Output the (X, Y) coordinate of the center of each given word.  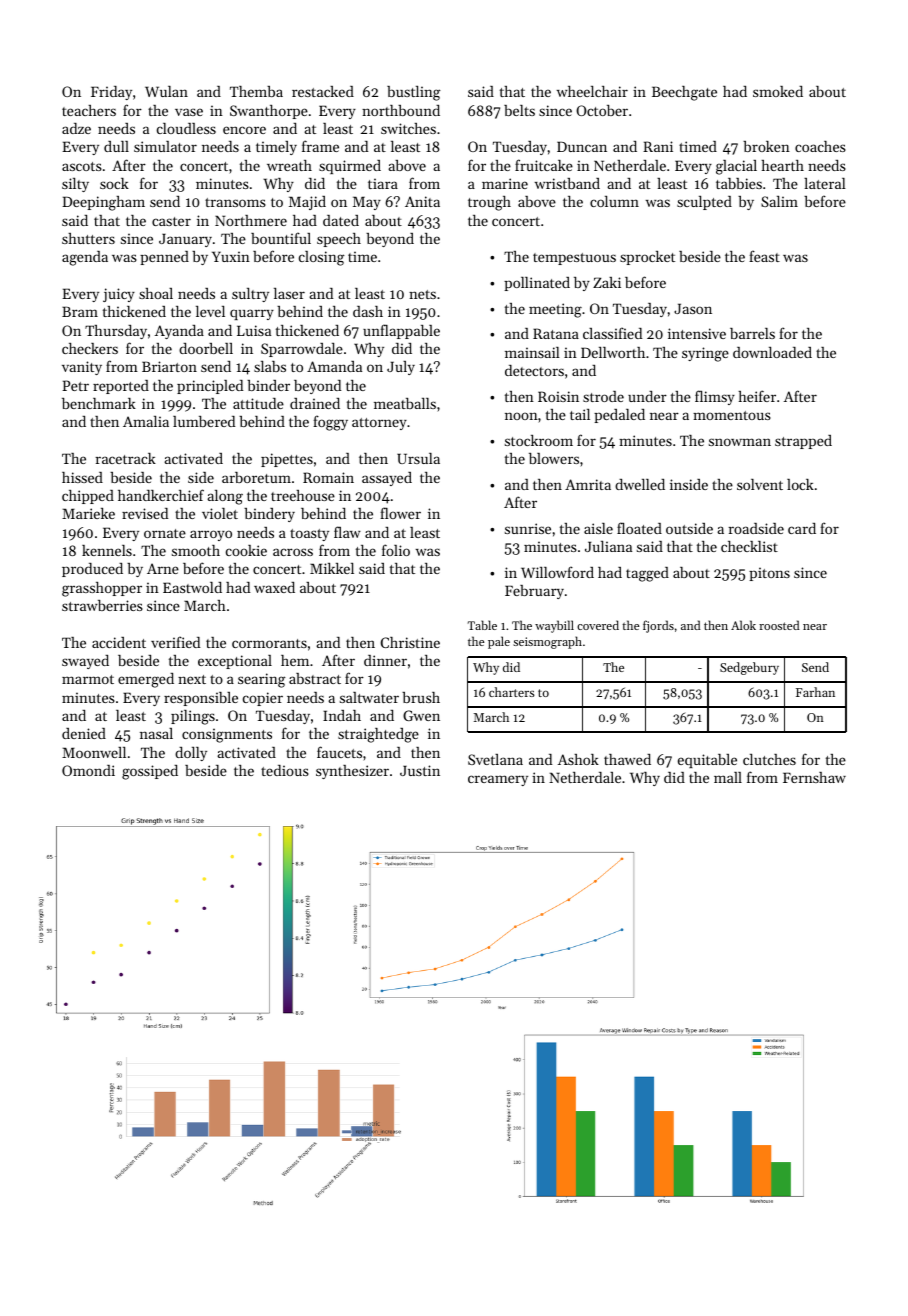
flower (400, 513)
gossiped (150, 772)
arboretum (256, 477)
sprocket (647, 258)
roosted (779, 625)
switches (408, 128)
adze (76, 128)
